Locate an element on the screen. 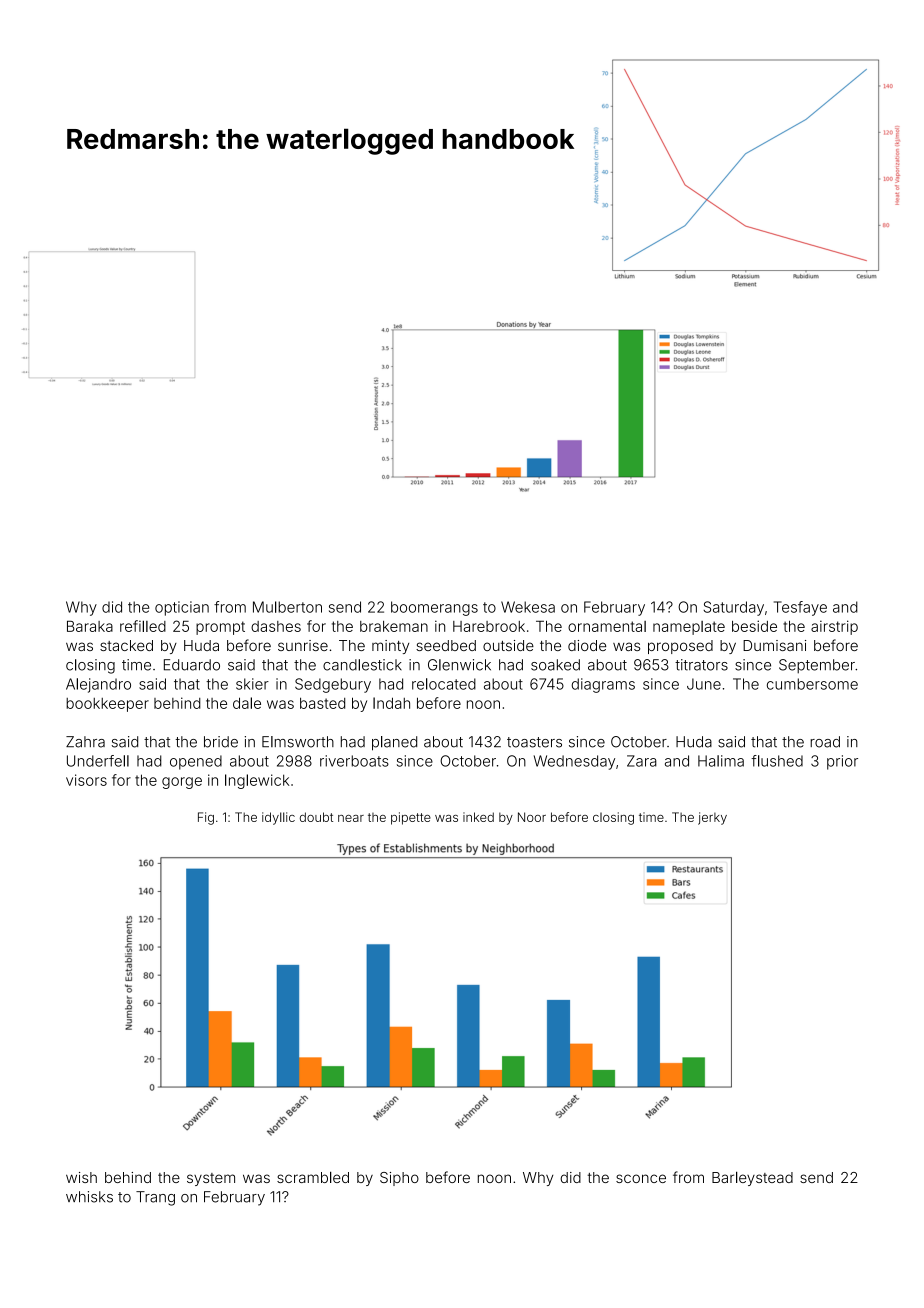  optician is located at coordinates (182, 608).
